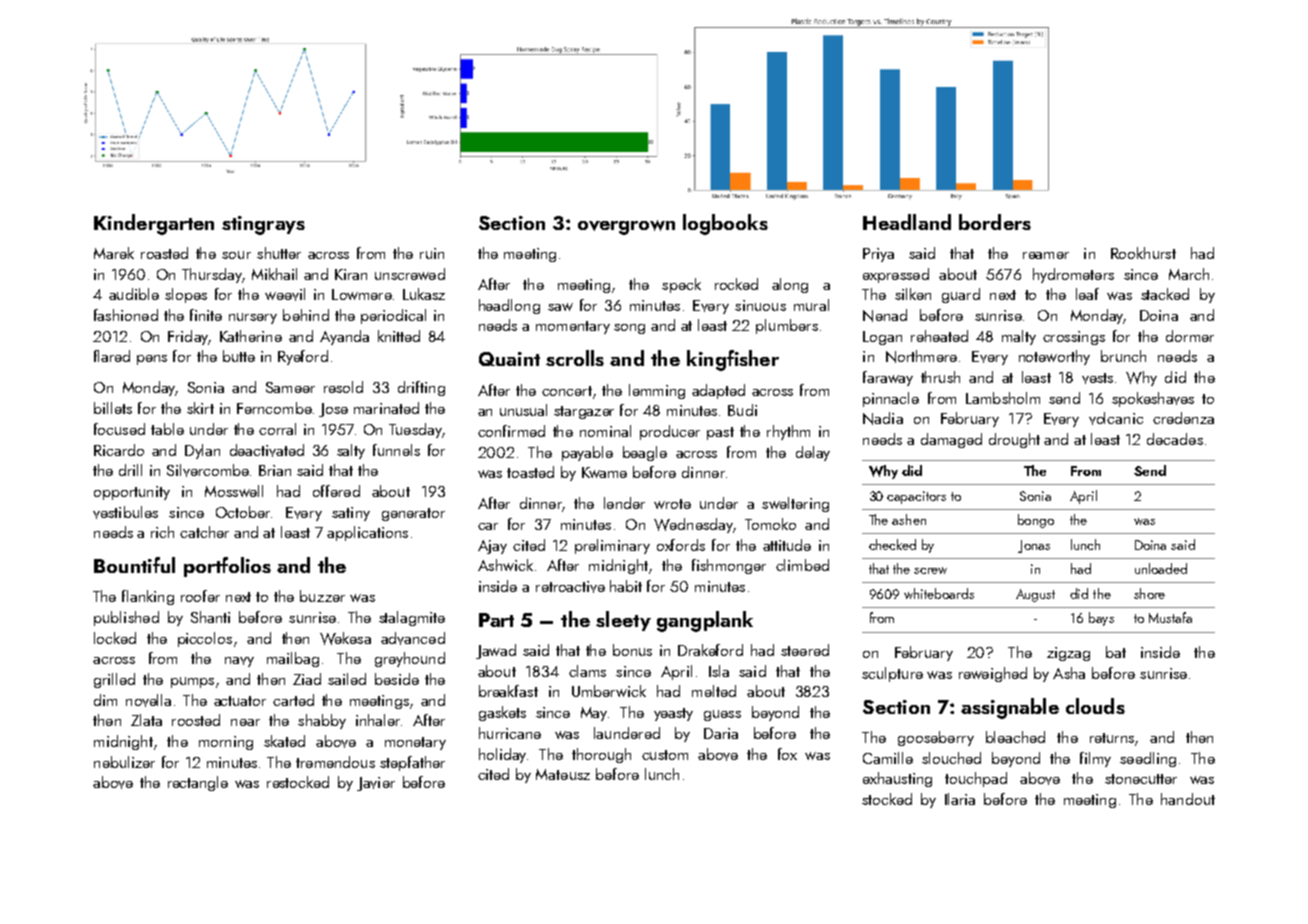 This screenshot has width=1308, height=924. What do you see at coordinates (563, 774) in the screenshot?
I see `Mateusz` at bounding box center [563, 774].
